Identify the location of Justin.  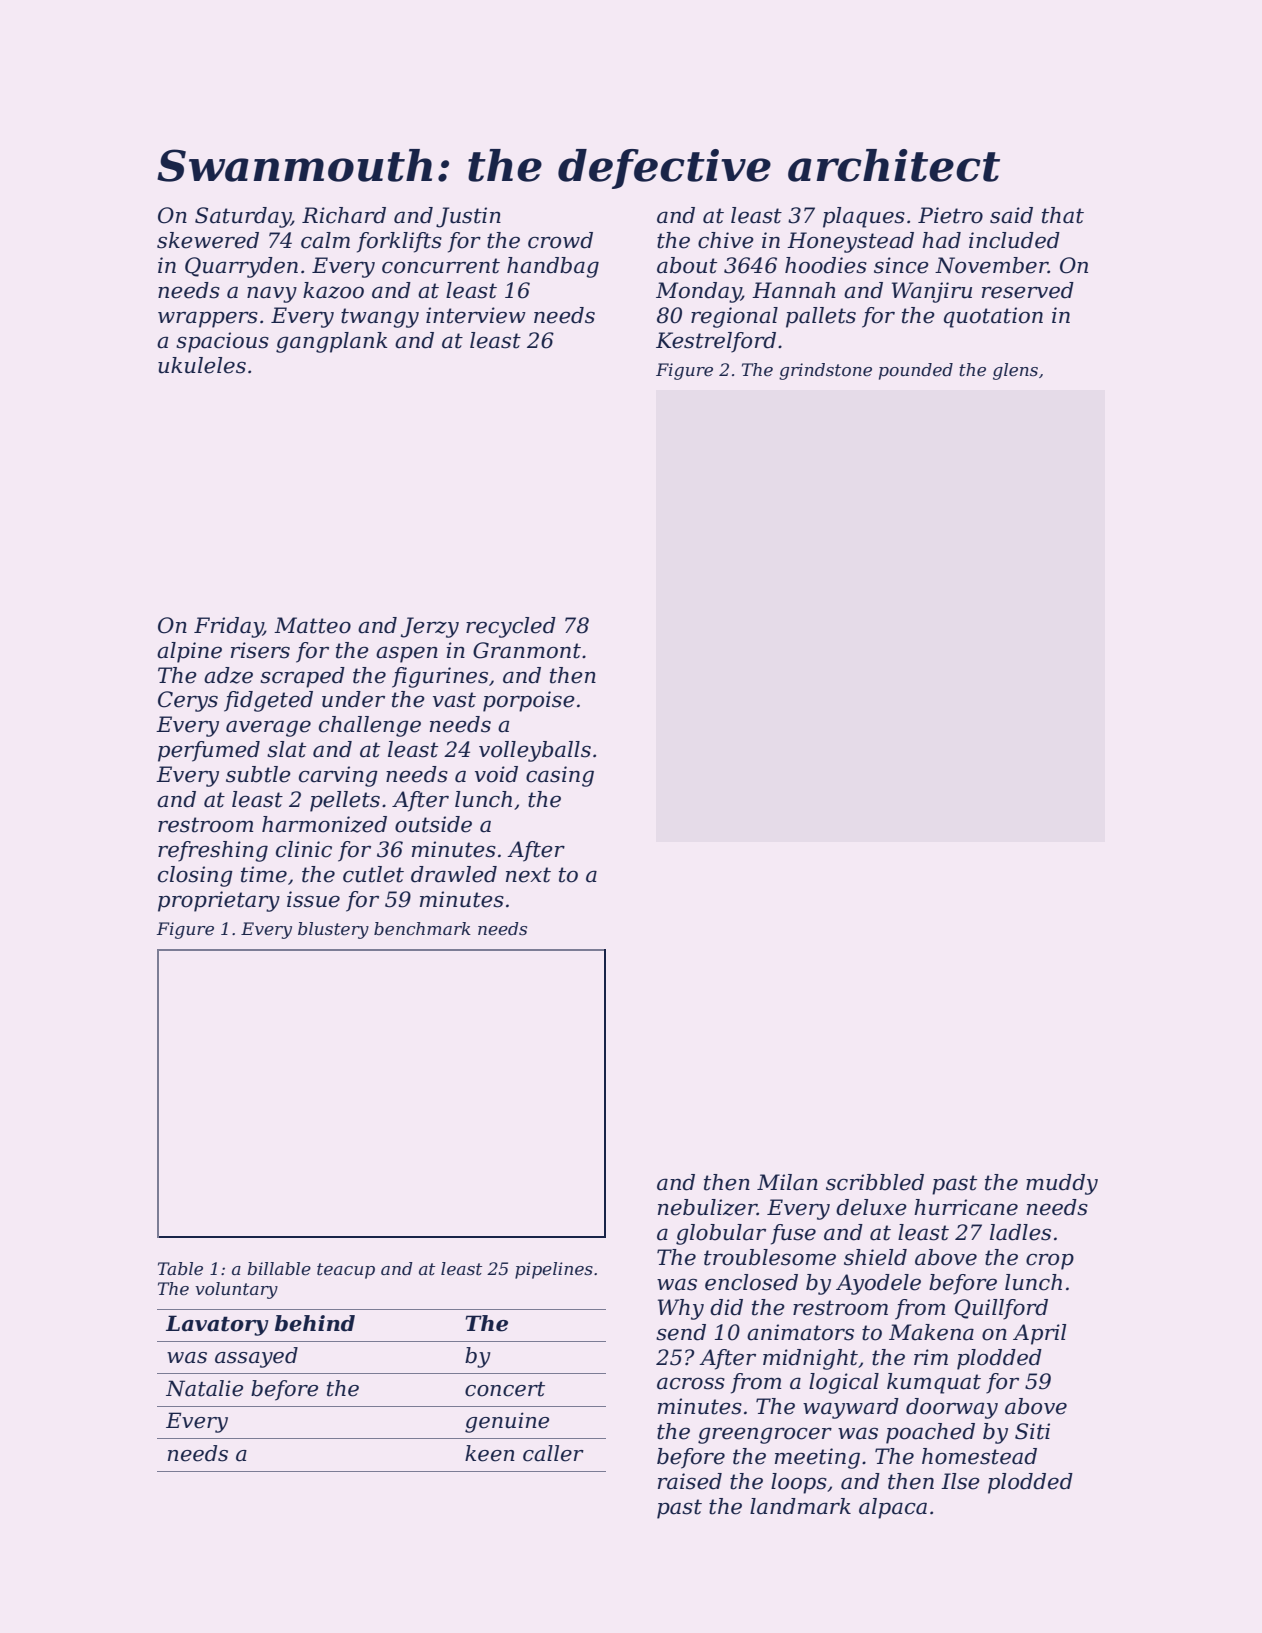
(468, 217).
